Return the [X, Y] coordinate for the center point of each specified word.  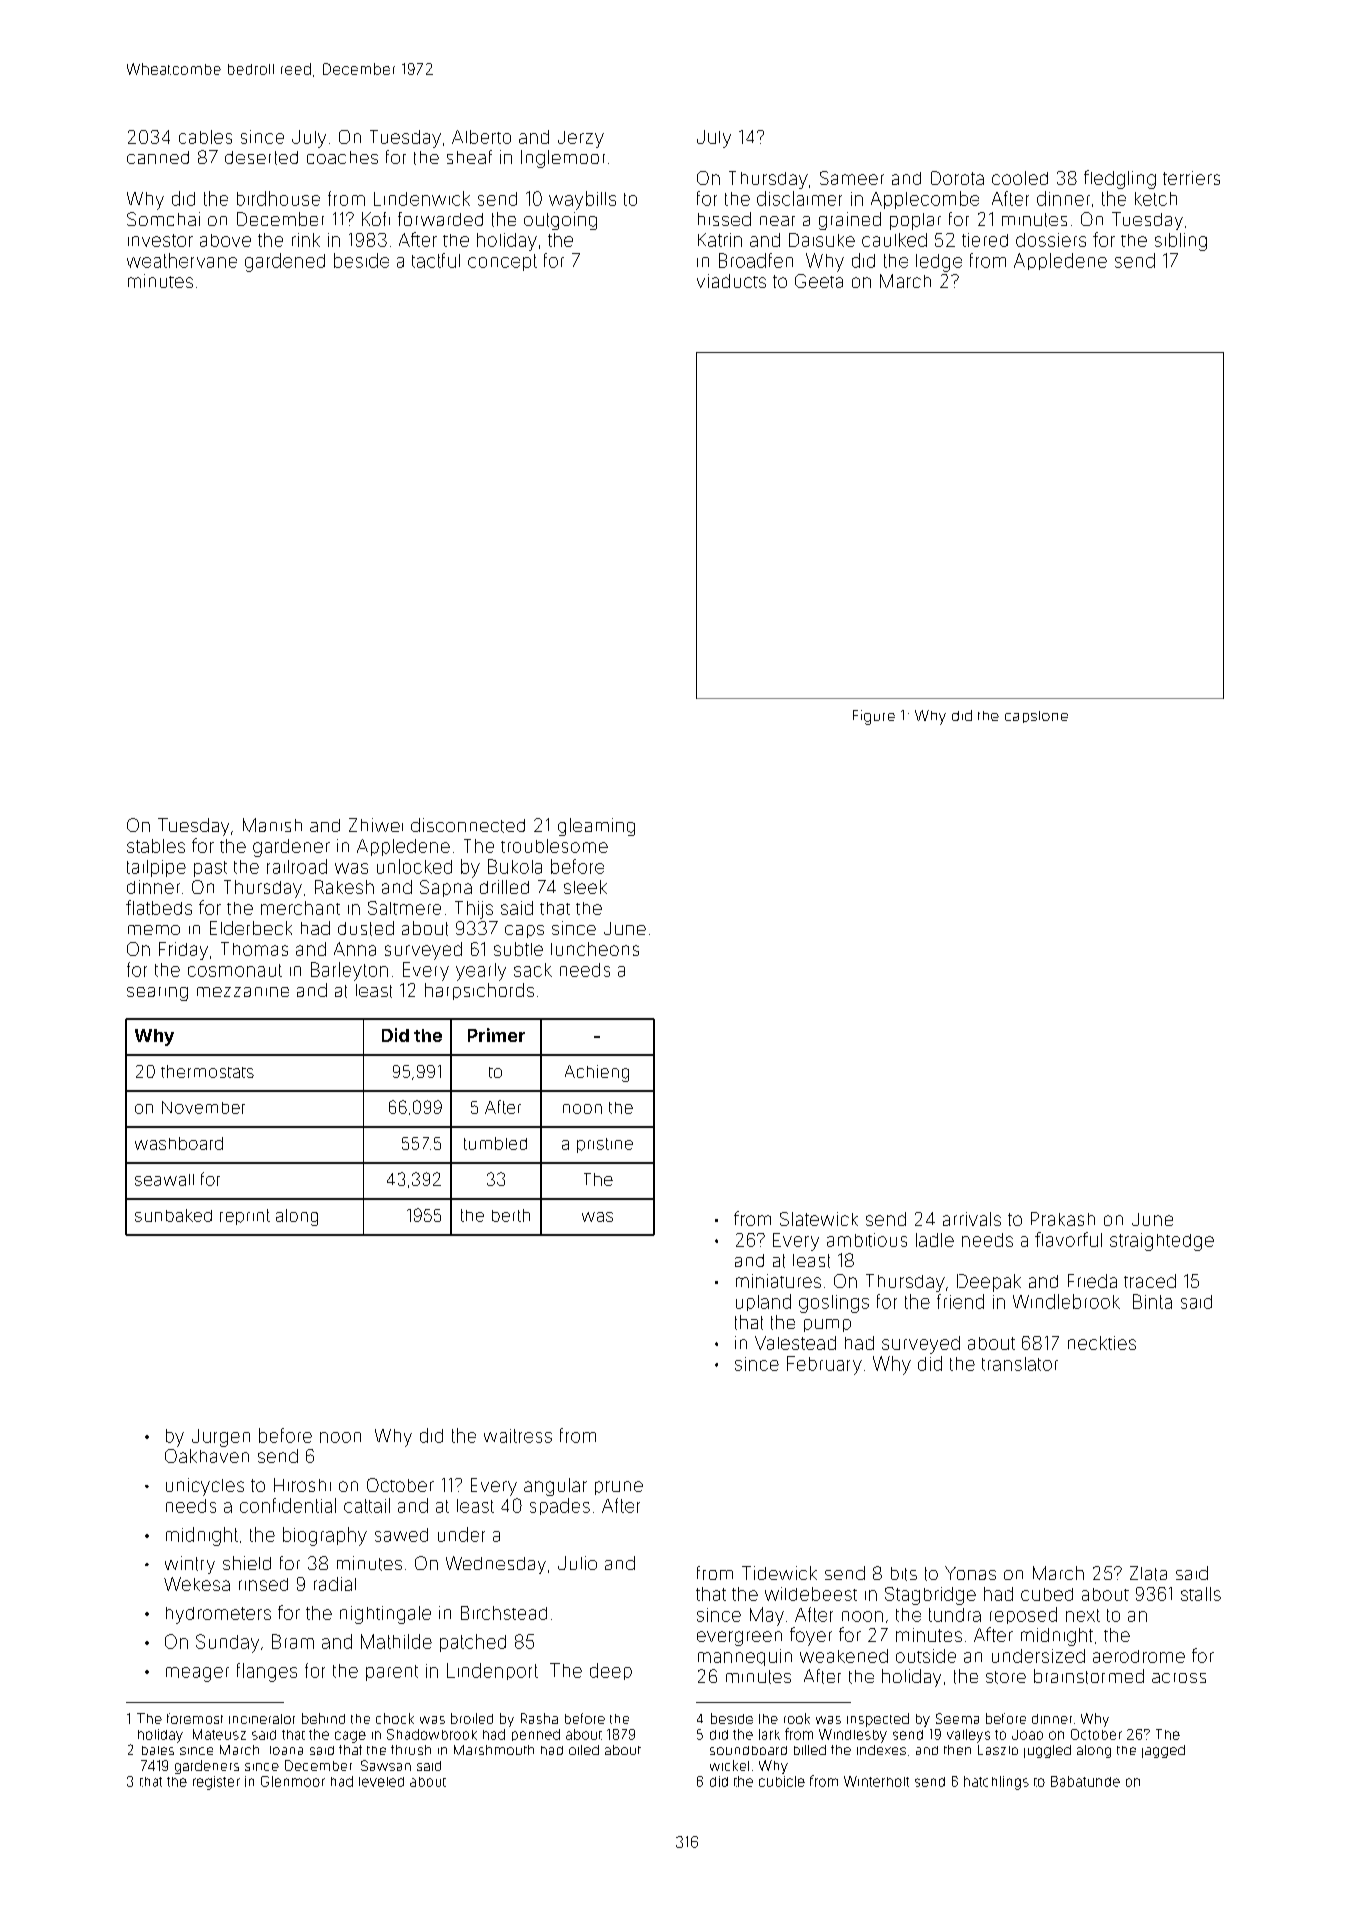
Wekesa [197, 1584]
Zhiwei [376, 825]
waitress [518, 1436]
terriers [1191, 178]
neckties [1102, 1343]
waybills [582, 200]
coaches [342, 157]
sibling [1181, 242]
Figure [874, 717]
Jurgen [221, 1438]
